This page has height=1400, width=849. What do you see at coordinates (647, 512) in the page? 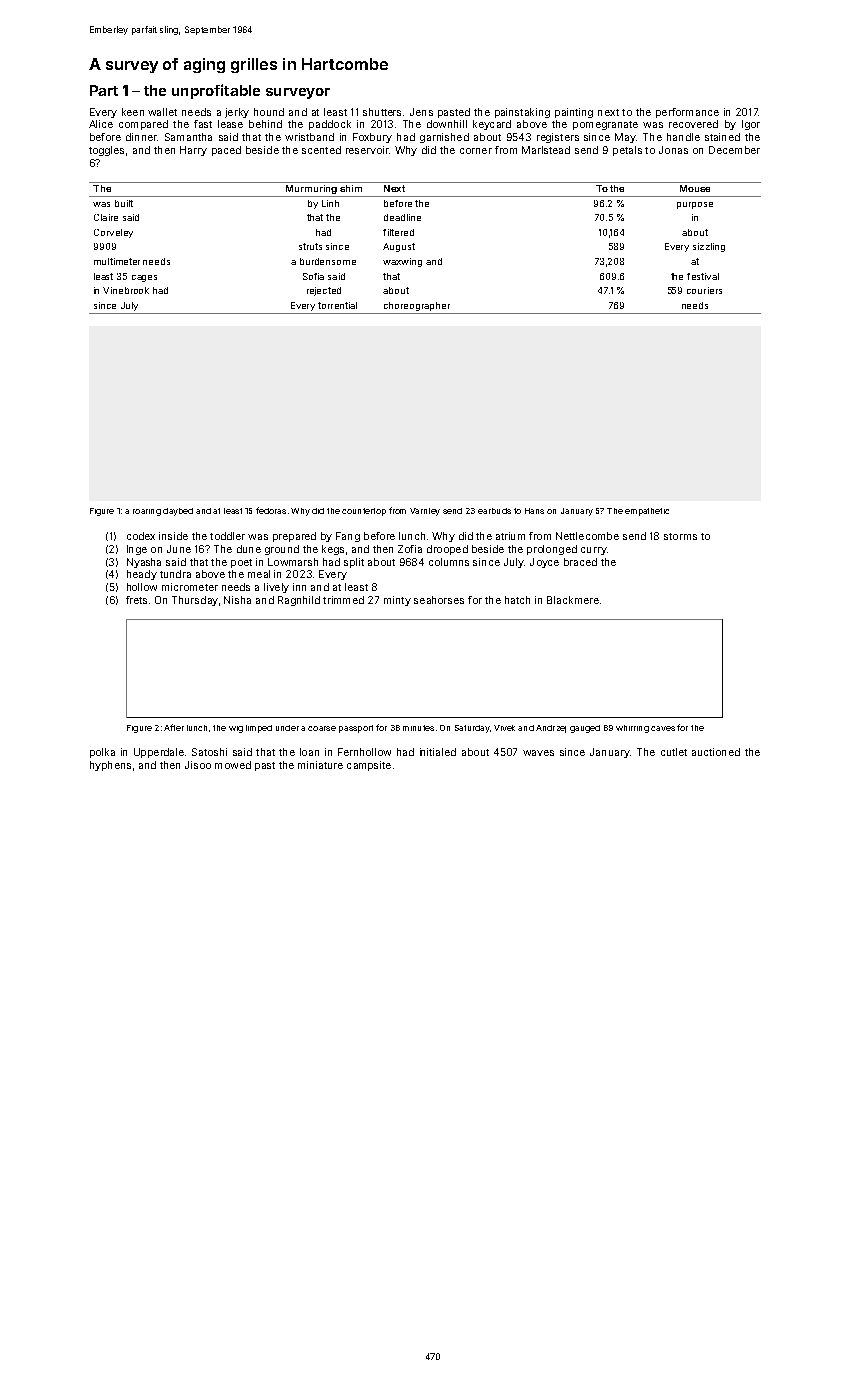
I see `empathetic` at bounding box center [647, 512].
